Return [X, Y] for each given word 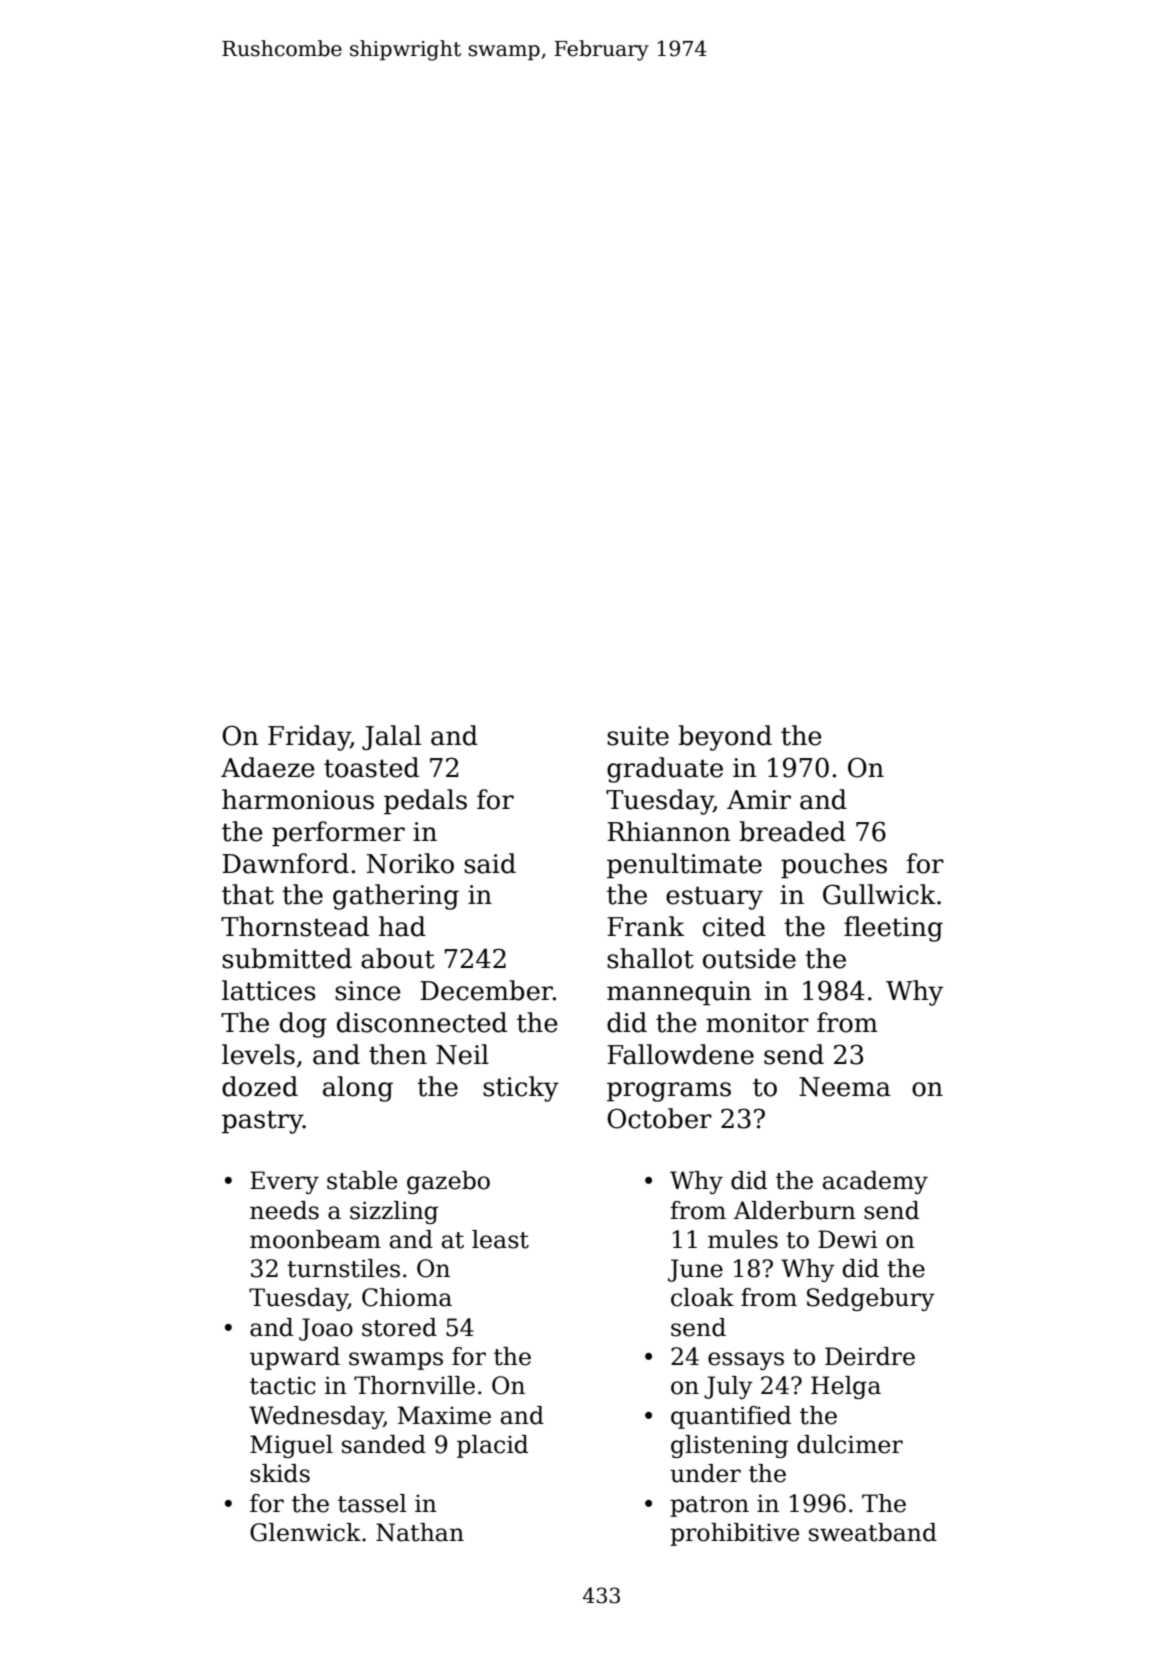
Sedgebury [871, 1299]
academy [875, 1182]
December [486, 990]
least [500, 1239]
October [659, 1118]
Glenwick [305, 1532]
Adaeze [268, 767]
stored [399, 1327]
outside [749, 958]
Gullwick [879, 894]
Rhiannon [669, 831]
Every [284, 1182]
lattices [269, 990]
